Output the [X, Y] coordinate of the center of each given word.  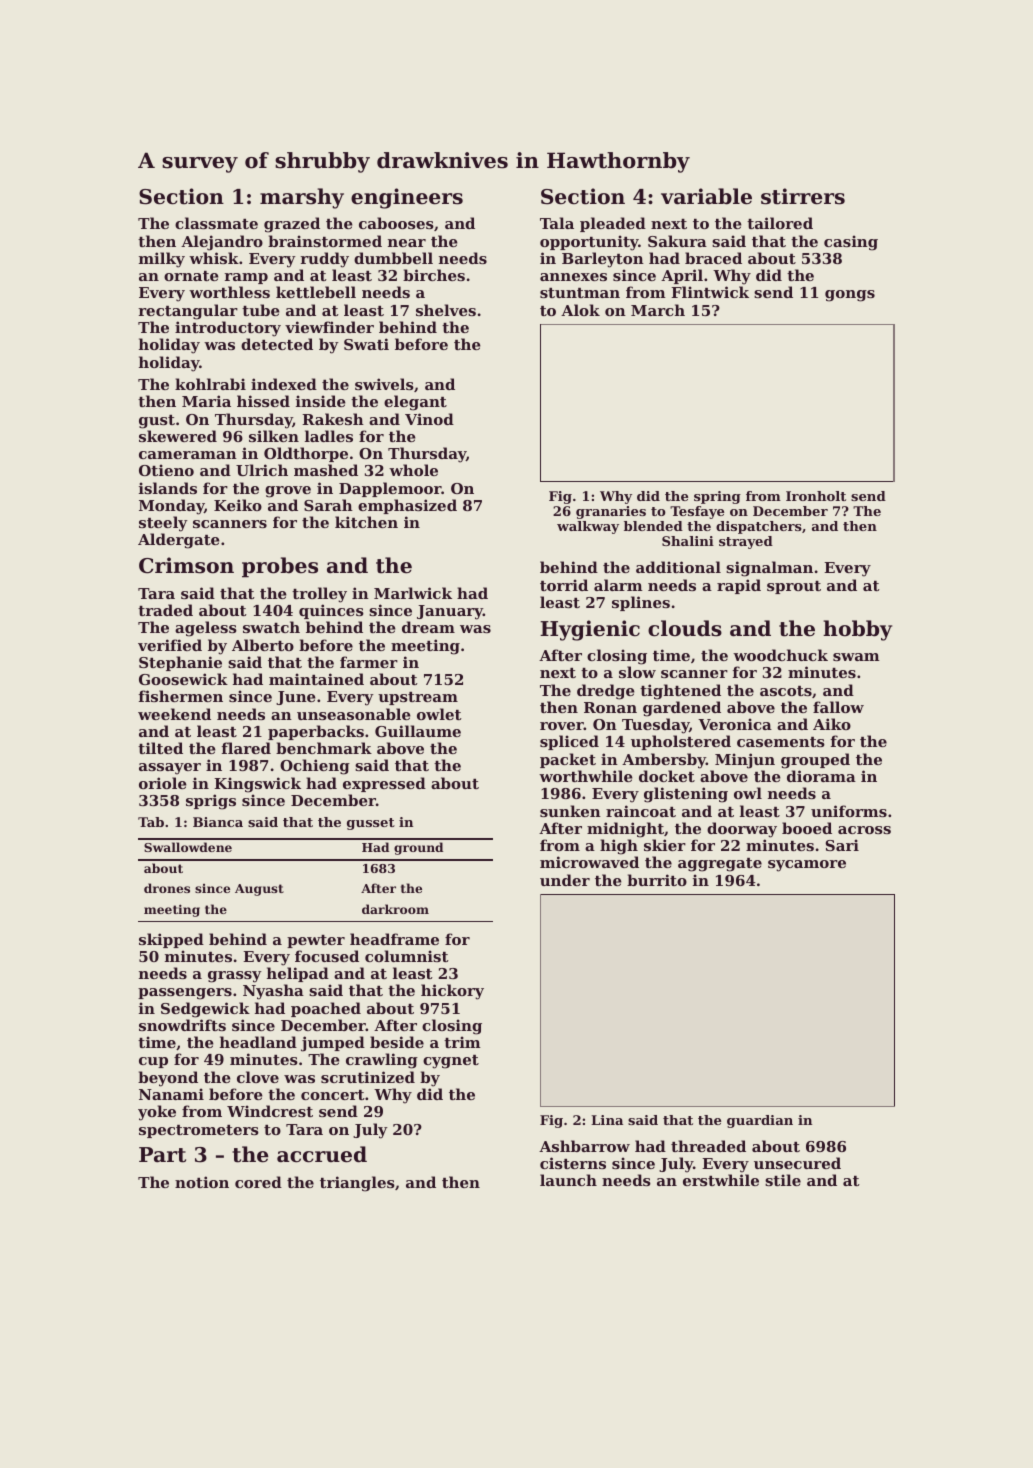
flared [246, 748]
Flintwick [710, 292]
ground [418, 848]
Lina [607, 1120]
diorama [821, 776]
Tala [557, 223]
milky [162, 260]
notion [202, 1182]
